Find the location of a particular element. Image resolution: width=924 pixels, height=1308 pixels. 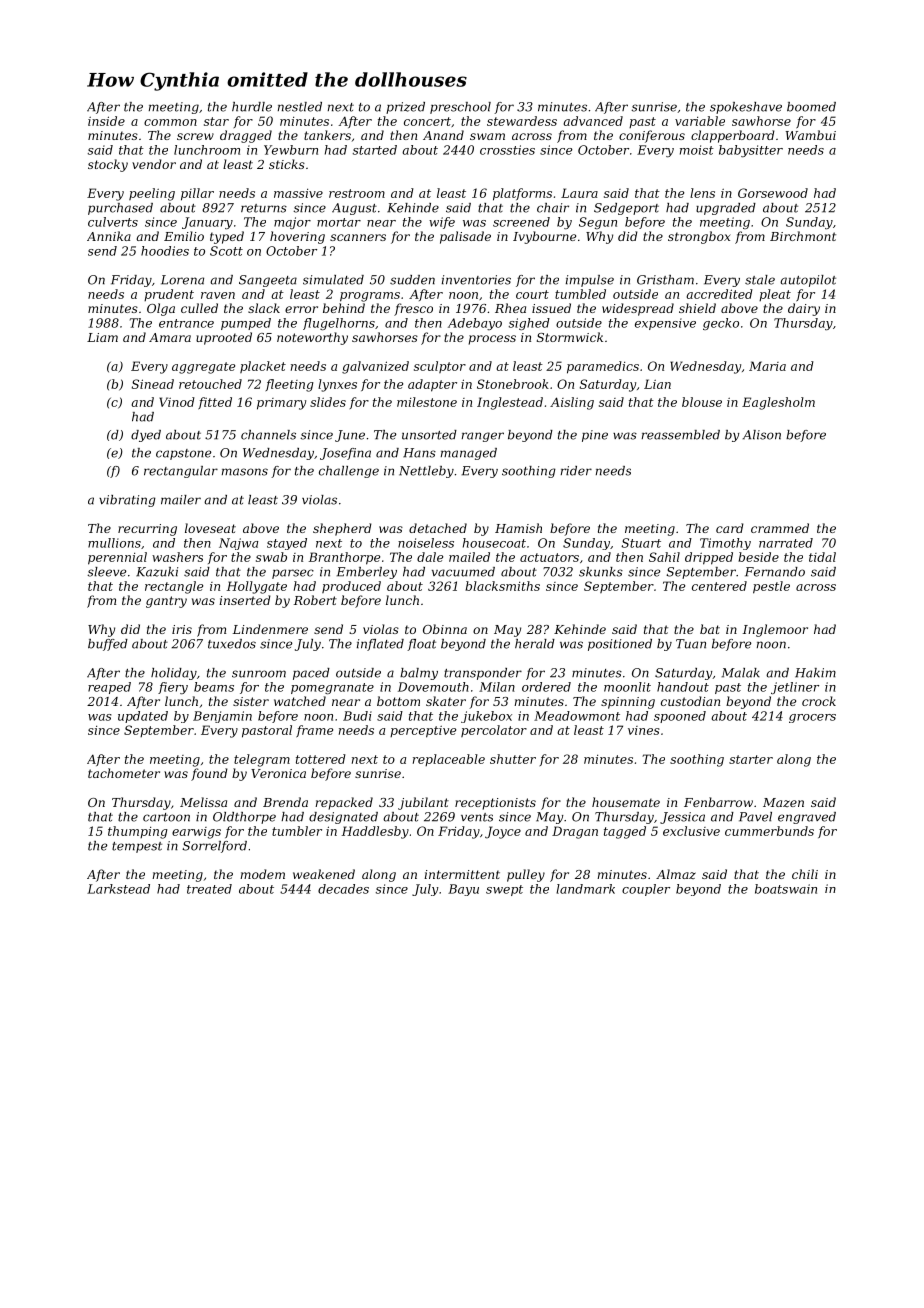

Nettleby is located at coordinates (426, 472).
